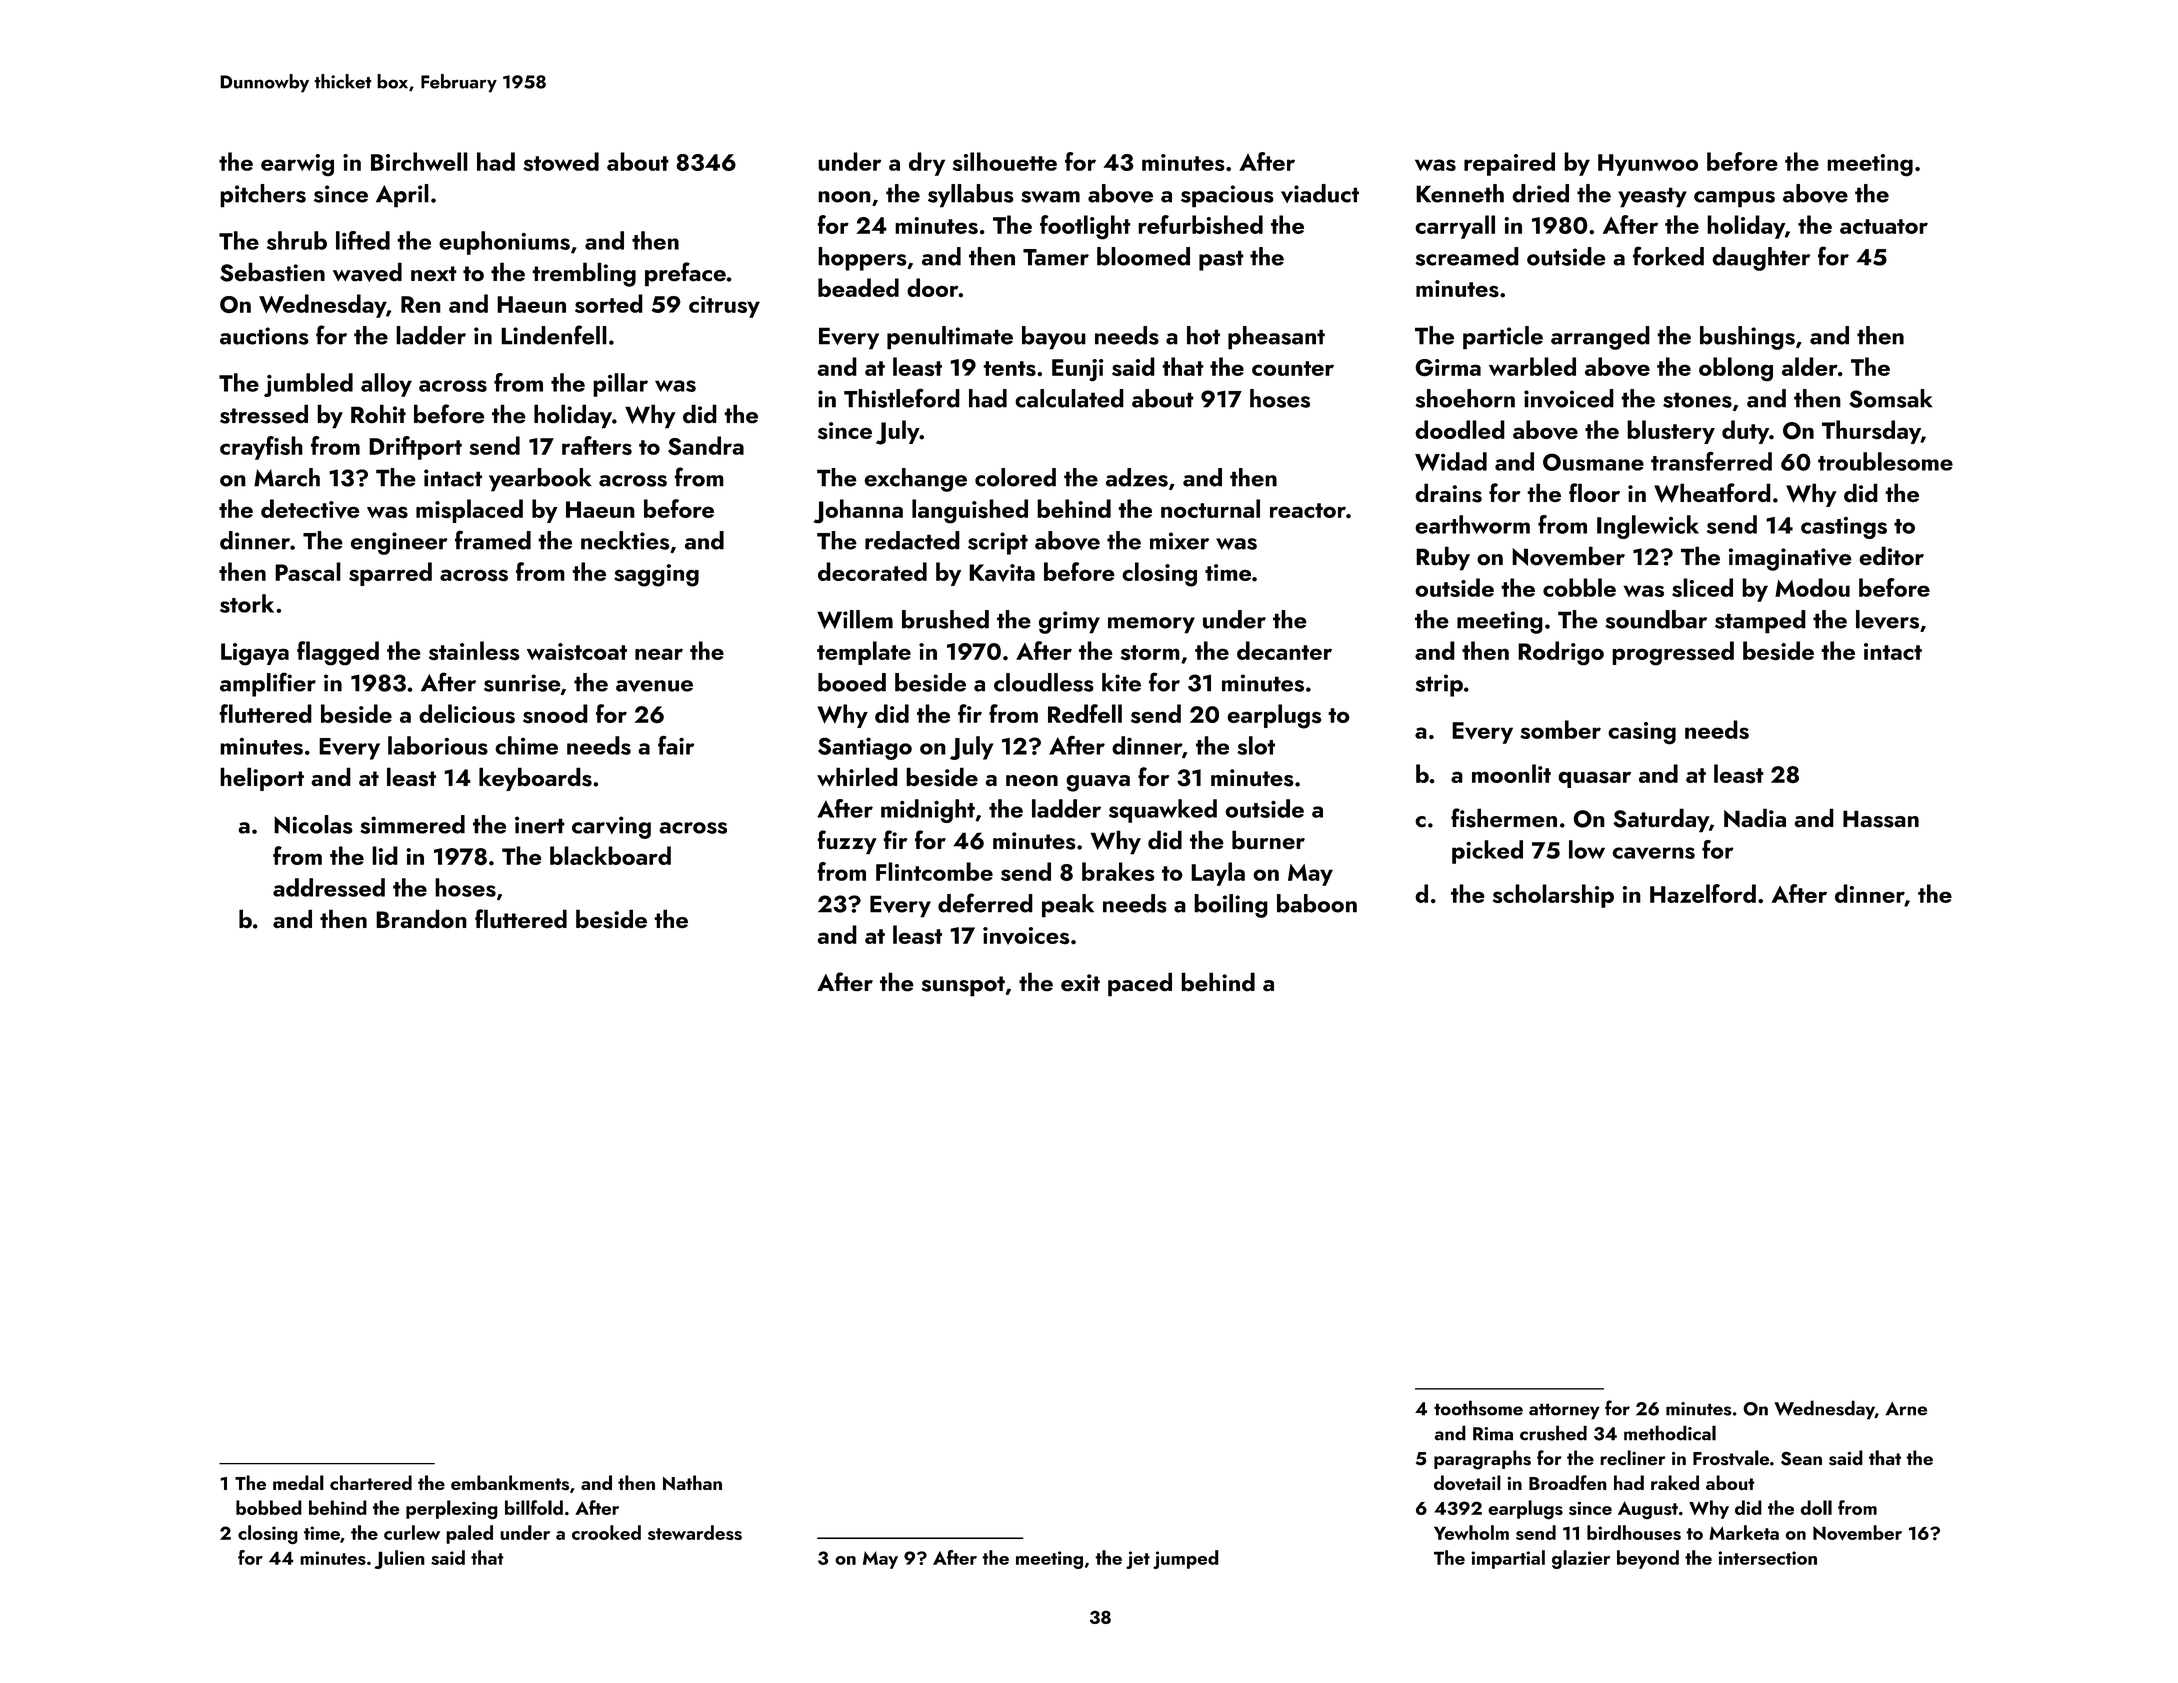 The width and height of the page is (2178, 1683). Describe the element at coordinates (1881, 819) in the page. I see `Hassan` at that location.
